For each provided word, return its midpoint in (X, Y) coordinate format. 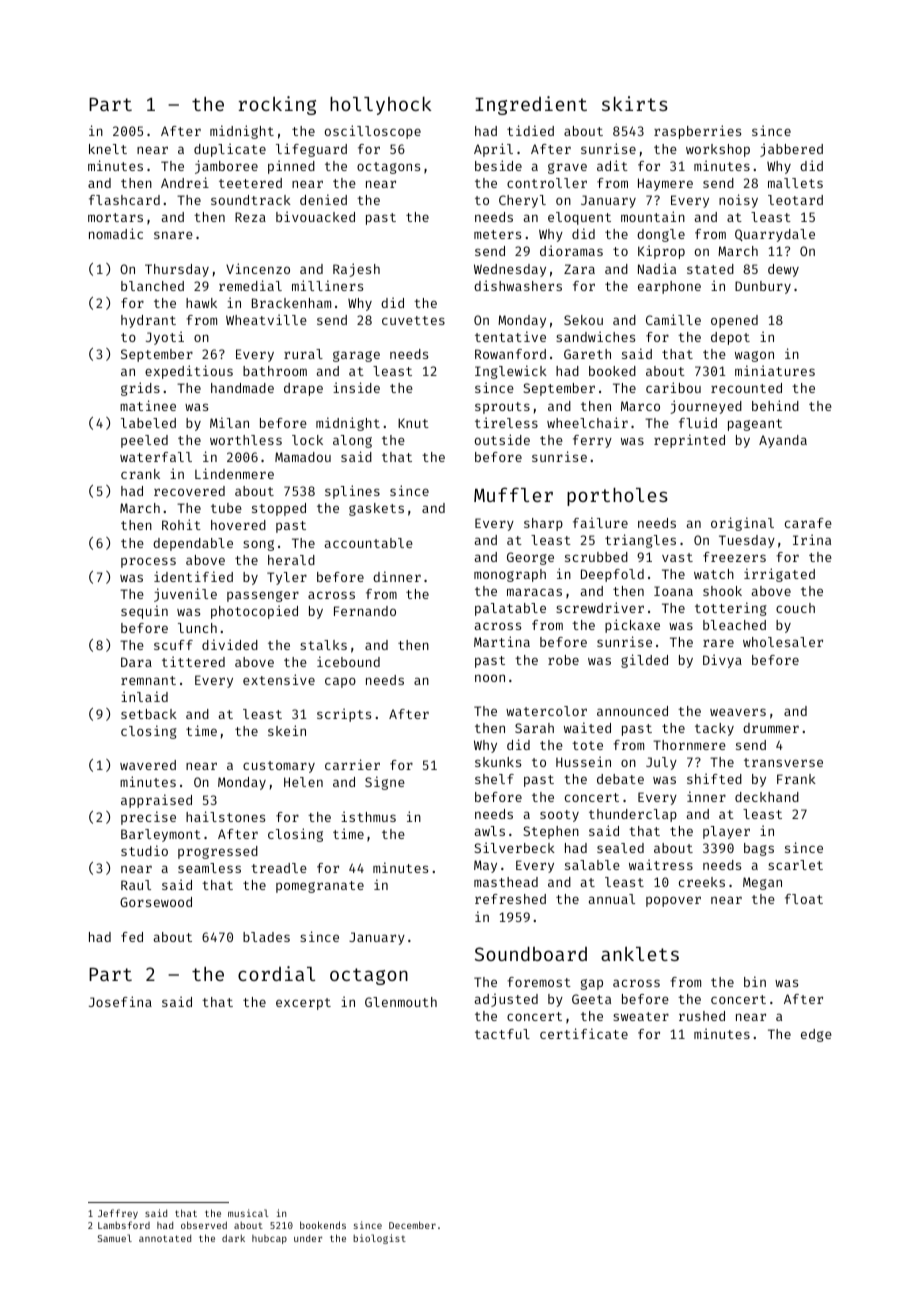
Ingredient (531, 105)
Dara (136, 662)
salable (592, 865)
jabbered (791, 150)
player (726, 832)
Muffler (513, 494)
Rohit (181, 524)
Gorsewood (156, 902)
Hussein (583, 761)
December (412, 1225)
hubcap (269, 1239)
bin (755, 981)
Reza (250, 217)
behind (775, 405)
